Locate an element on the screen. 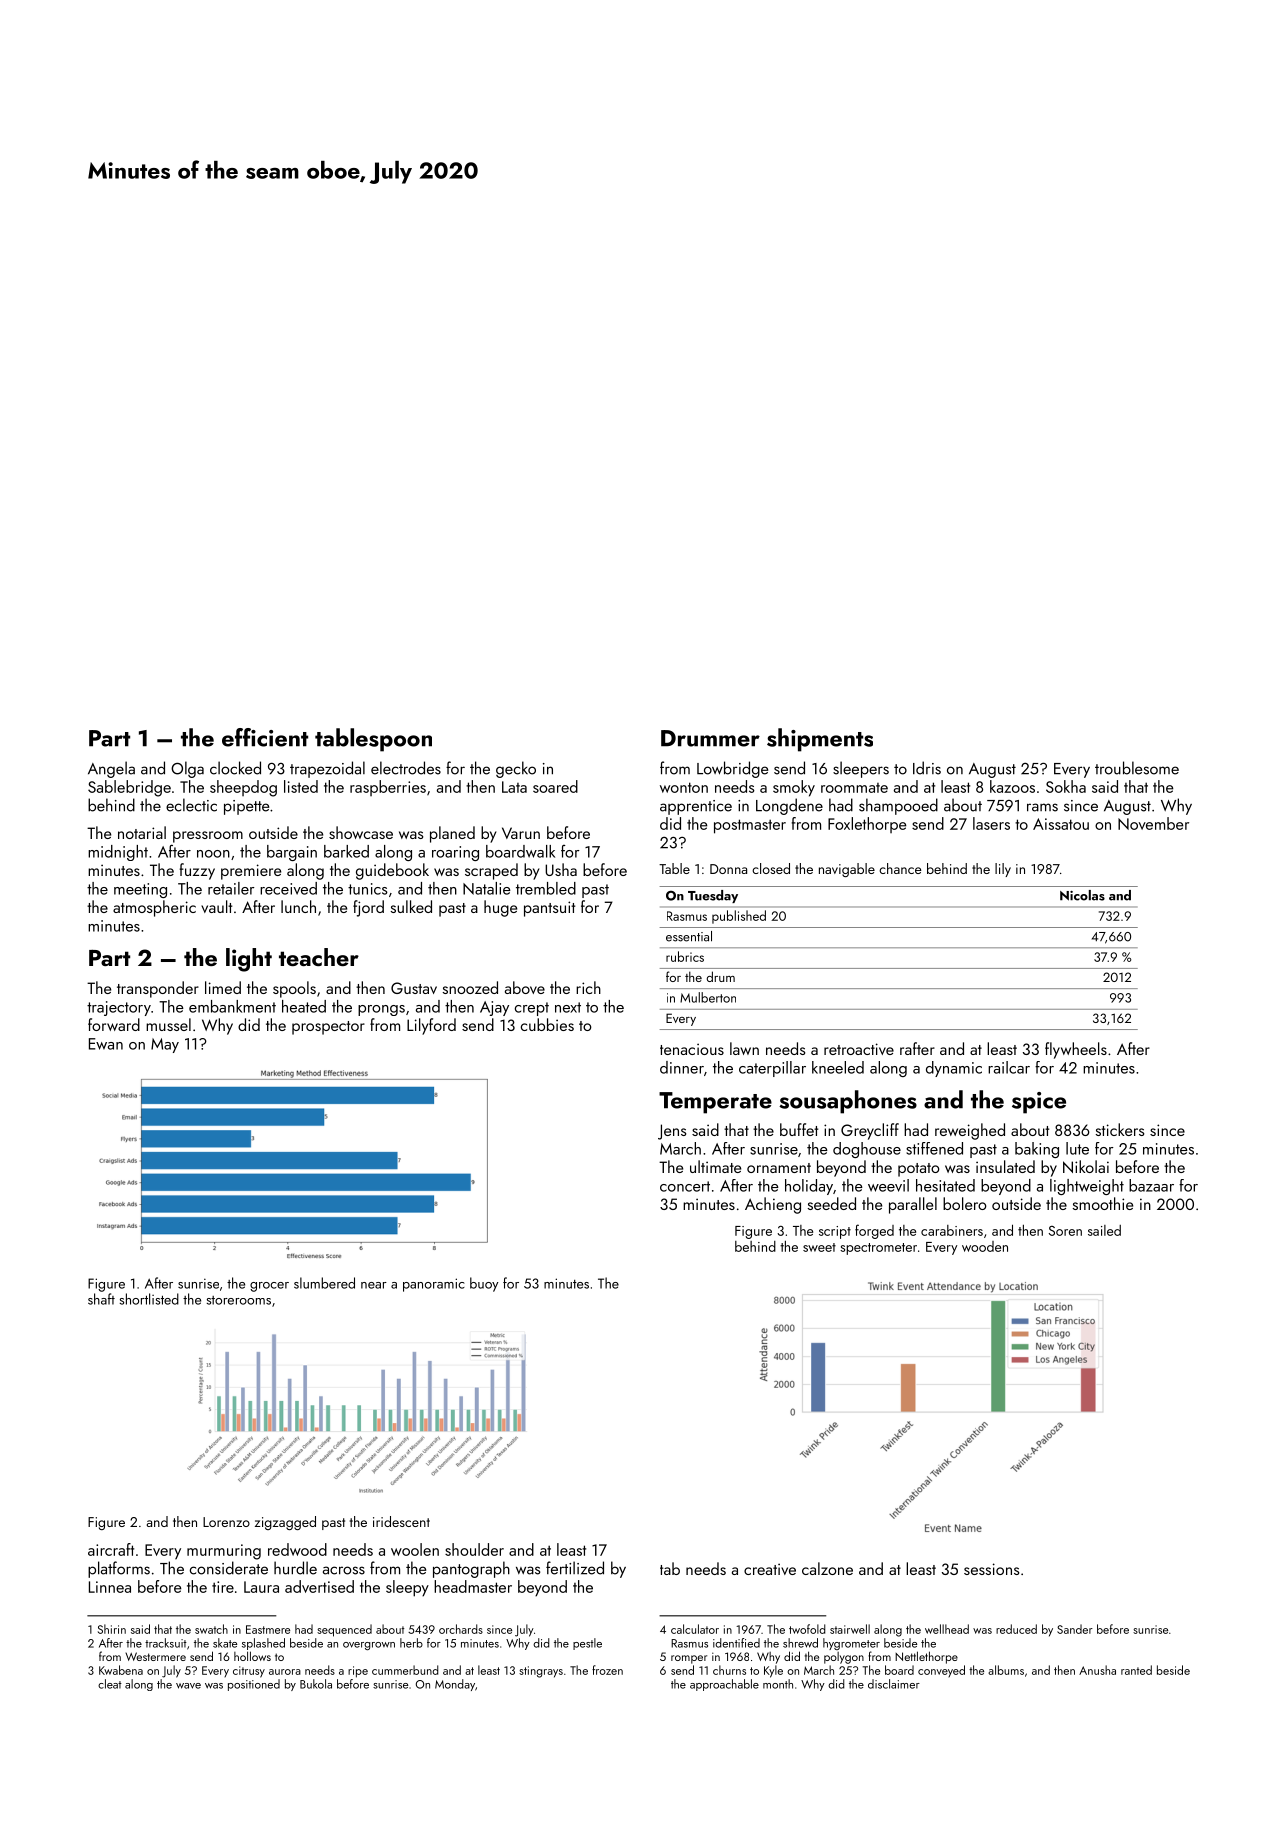  creative is located at coordinates (770, 1569).
